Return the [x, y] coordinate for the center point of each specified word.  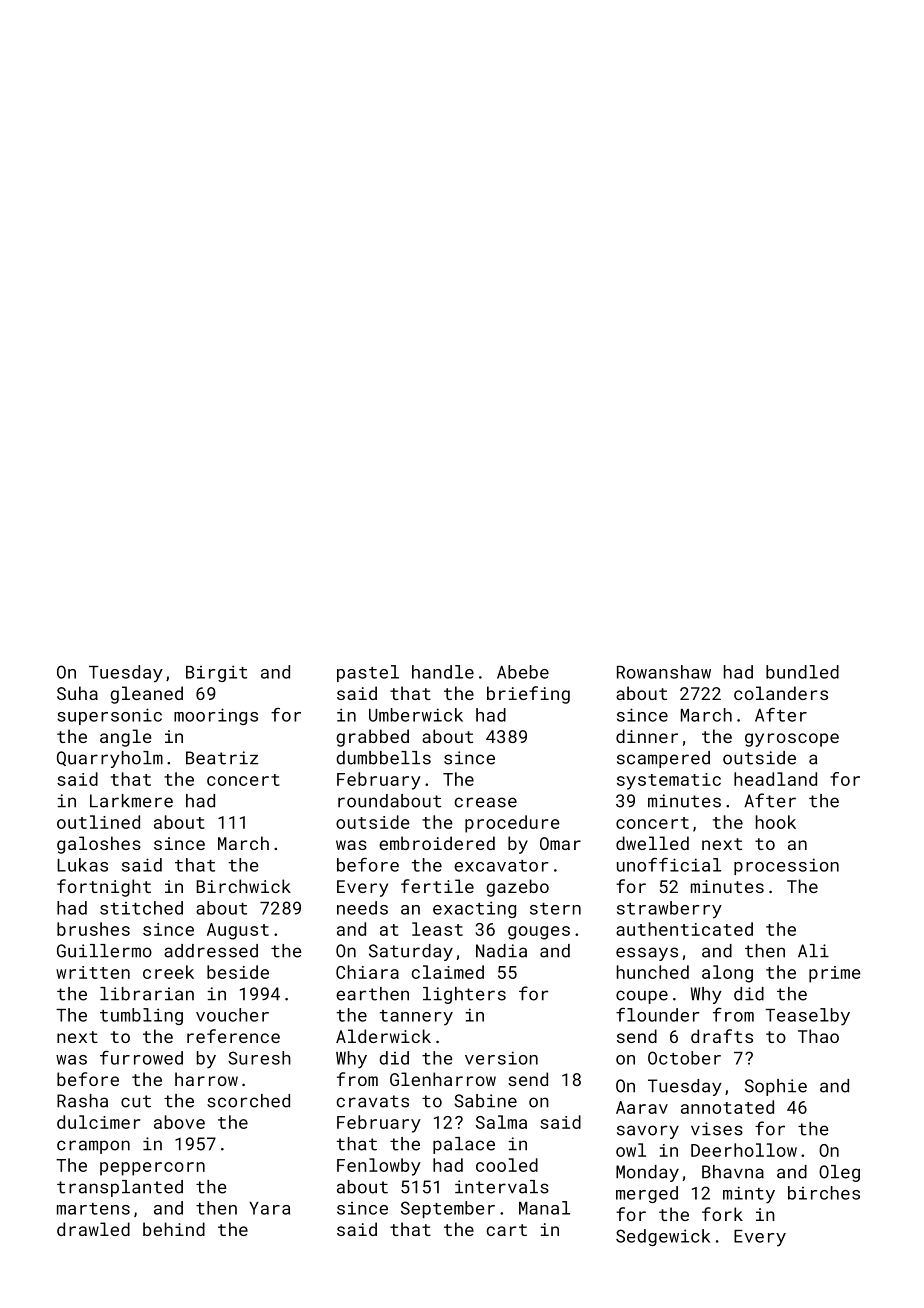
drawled [93, 1229]
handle [443, 672]
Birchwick [243, 886]
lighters [464, 995]
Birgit [216, 673]
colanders [781, 693]
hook [776, 822]
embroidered [437, 843]
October [684, 1058]
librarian [147, 994]
